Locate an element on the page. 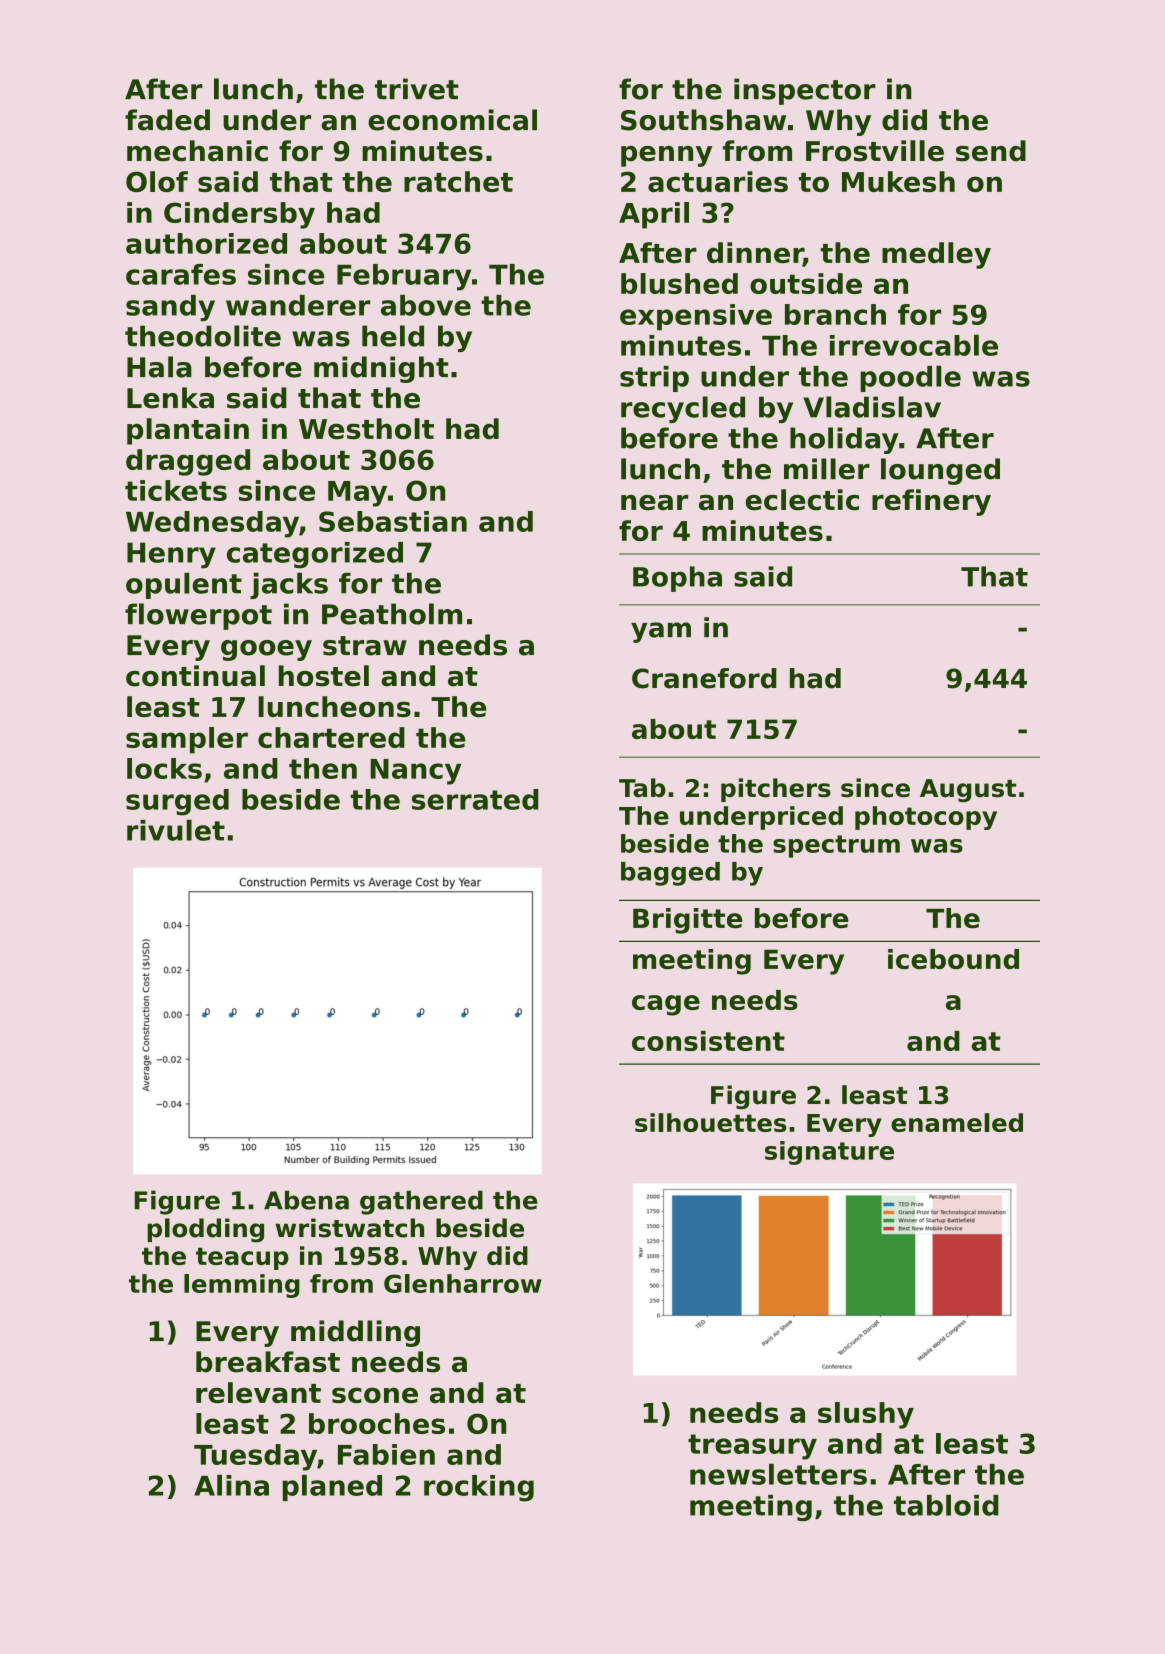  inspector is located at coordinates (805, 91).
